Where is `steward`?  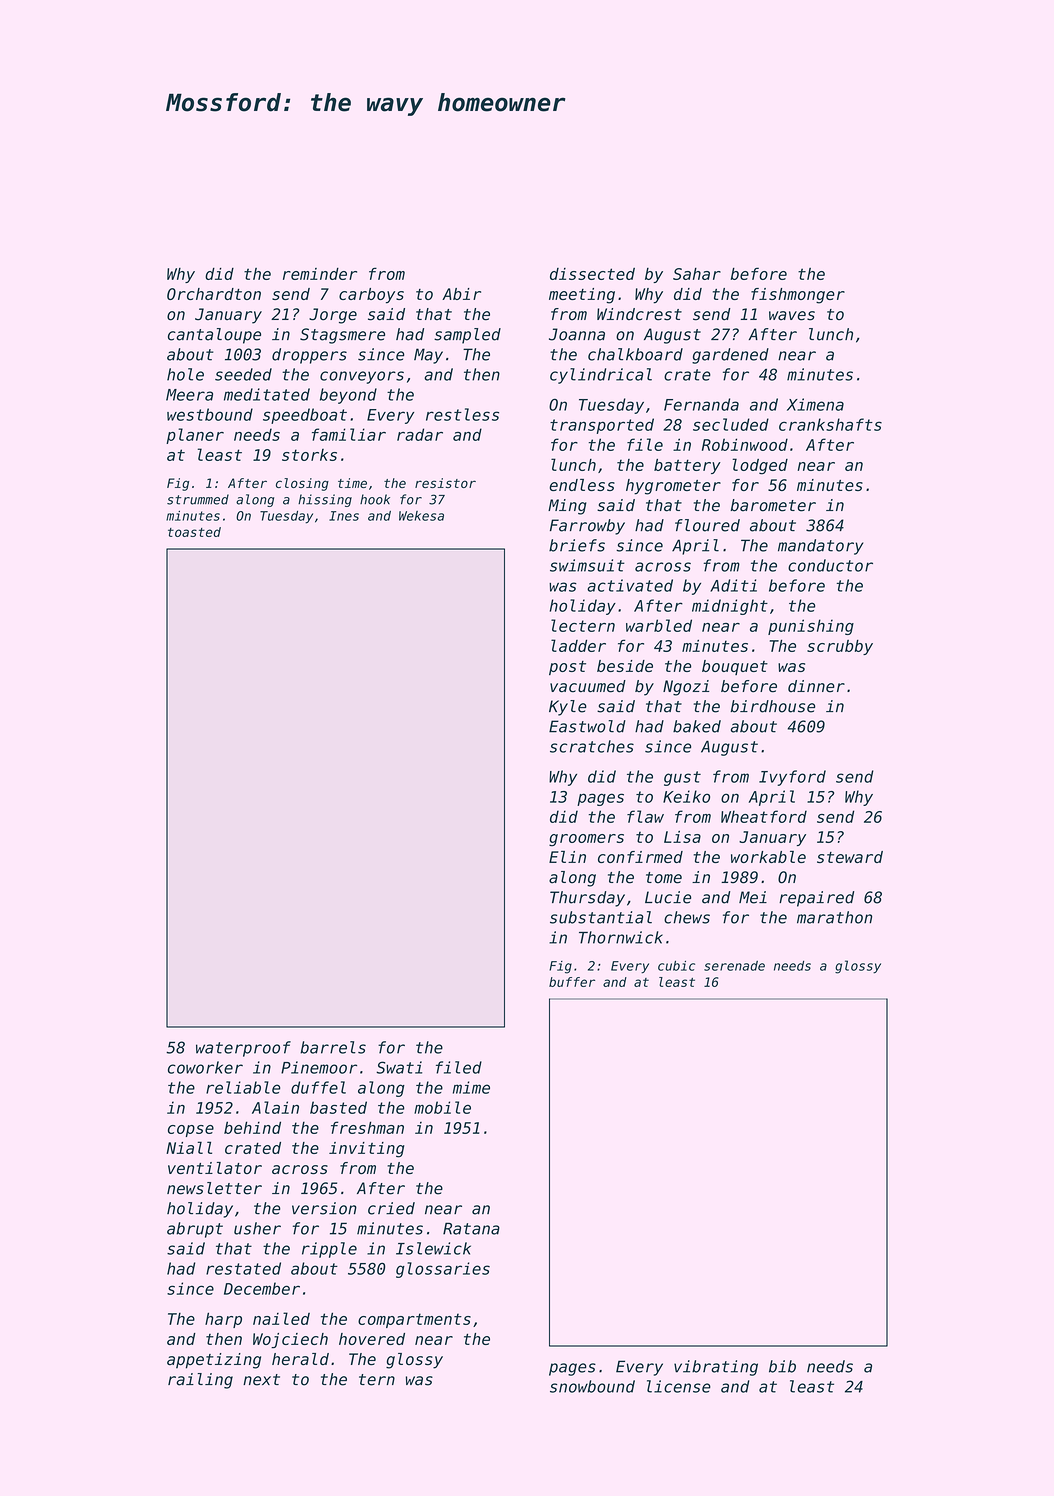
steward is located at coordinates (850, 857).
